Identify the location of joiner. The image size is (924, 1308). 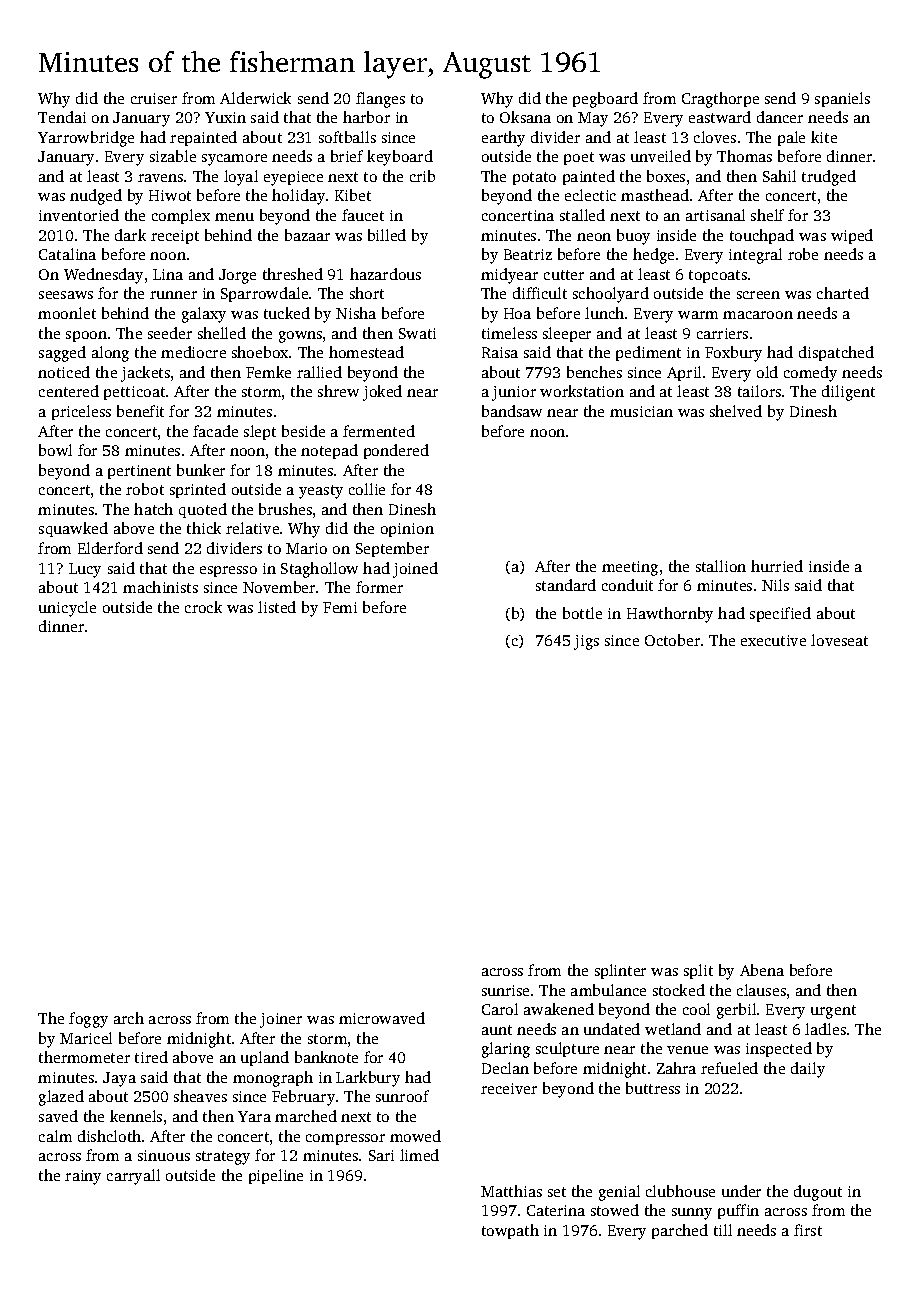
(281, 1020).
